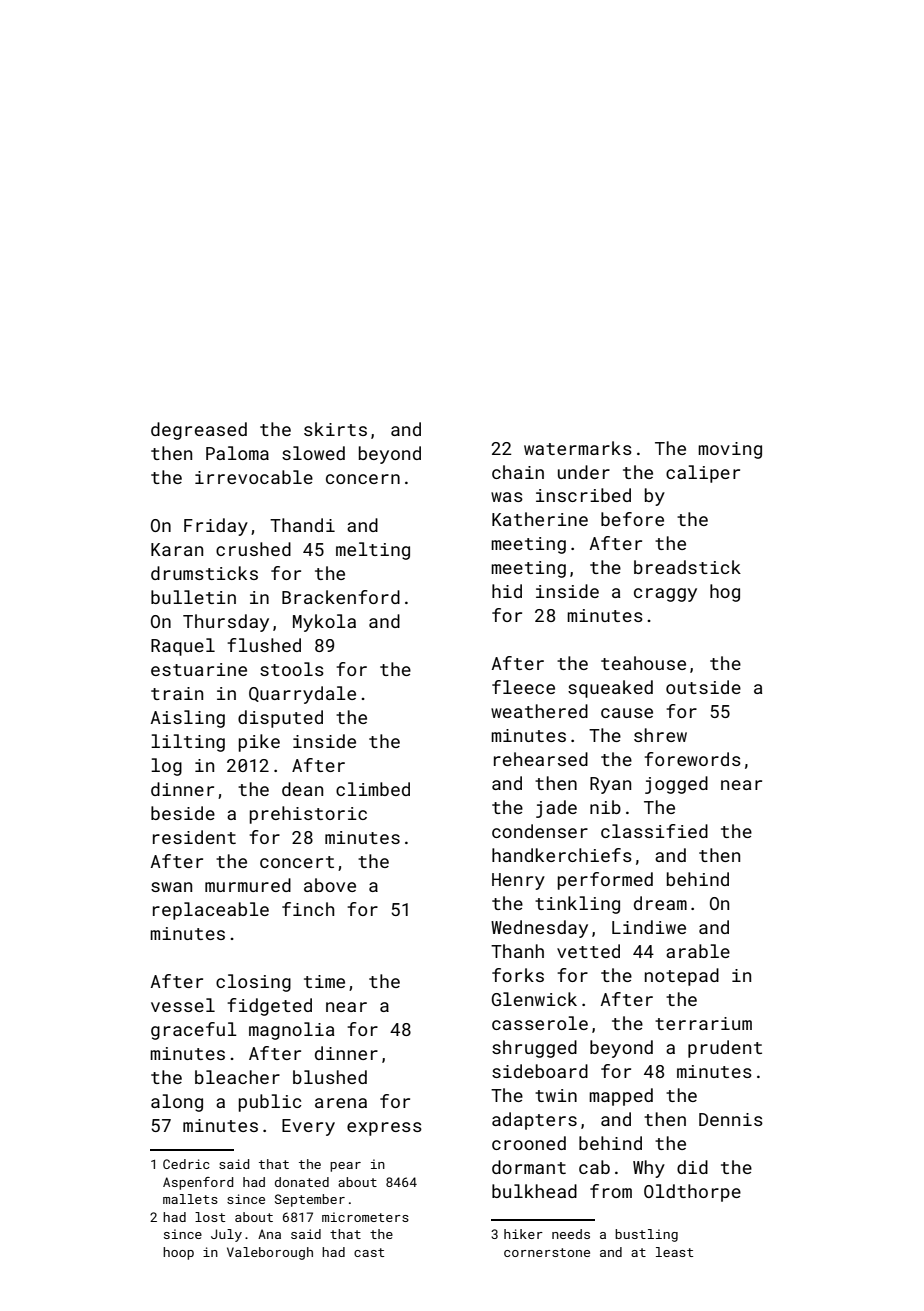 The width and height of the screenshot is (924, 1311). Describe the element at coordinates (649, 927) in the screenshot. I see `Lindiwe` at that location.
